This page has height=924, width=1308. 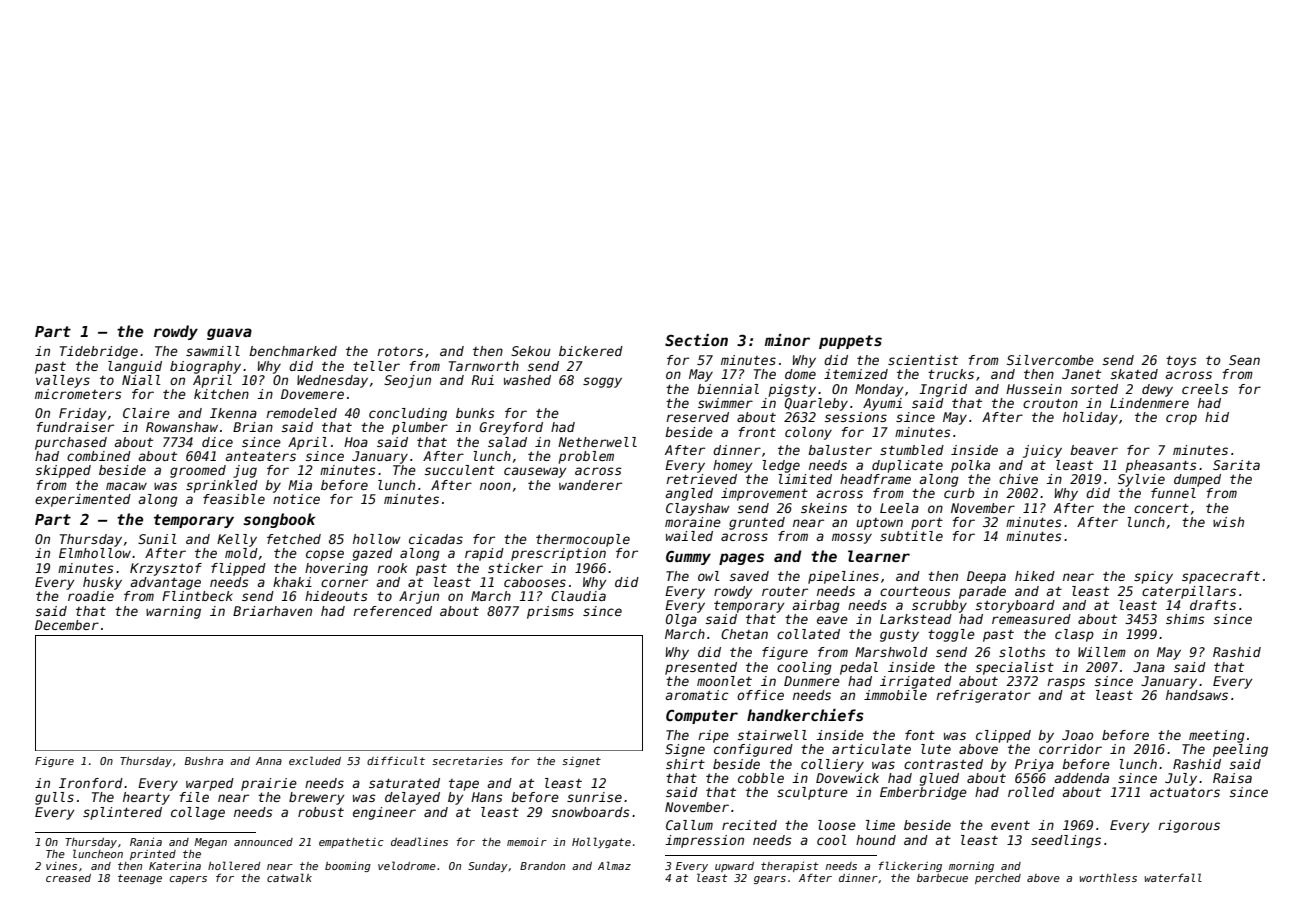 I want to click on improvement, so click(x=764, y=494).
